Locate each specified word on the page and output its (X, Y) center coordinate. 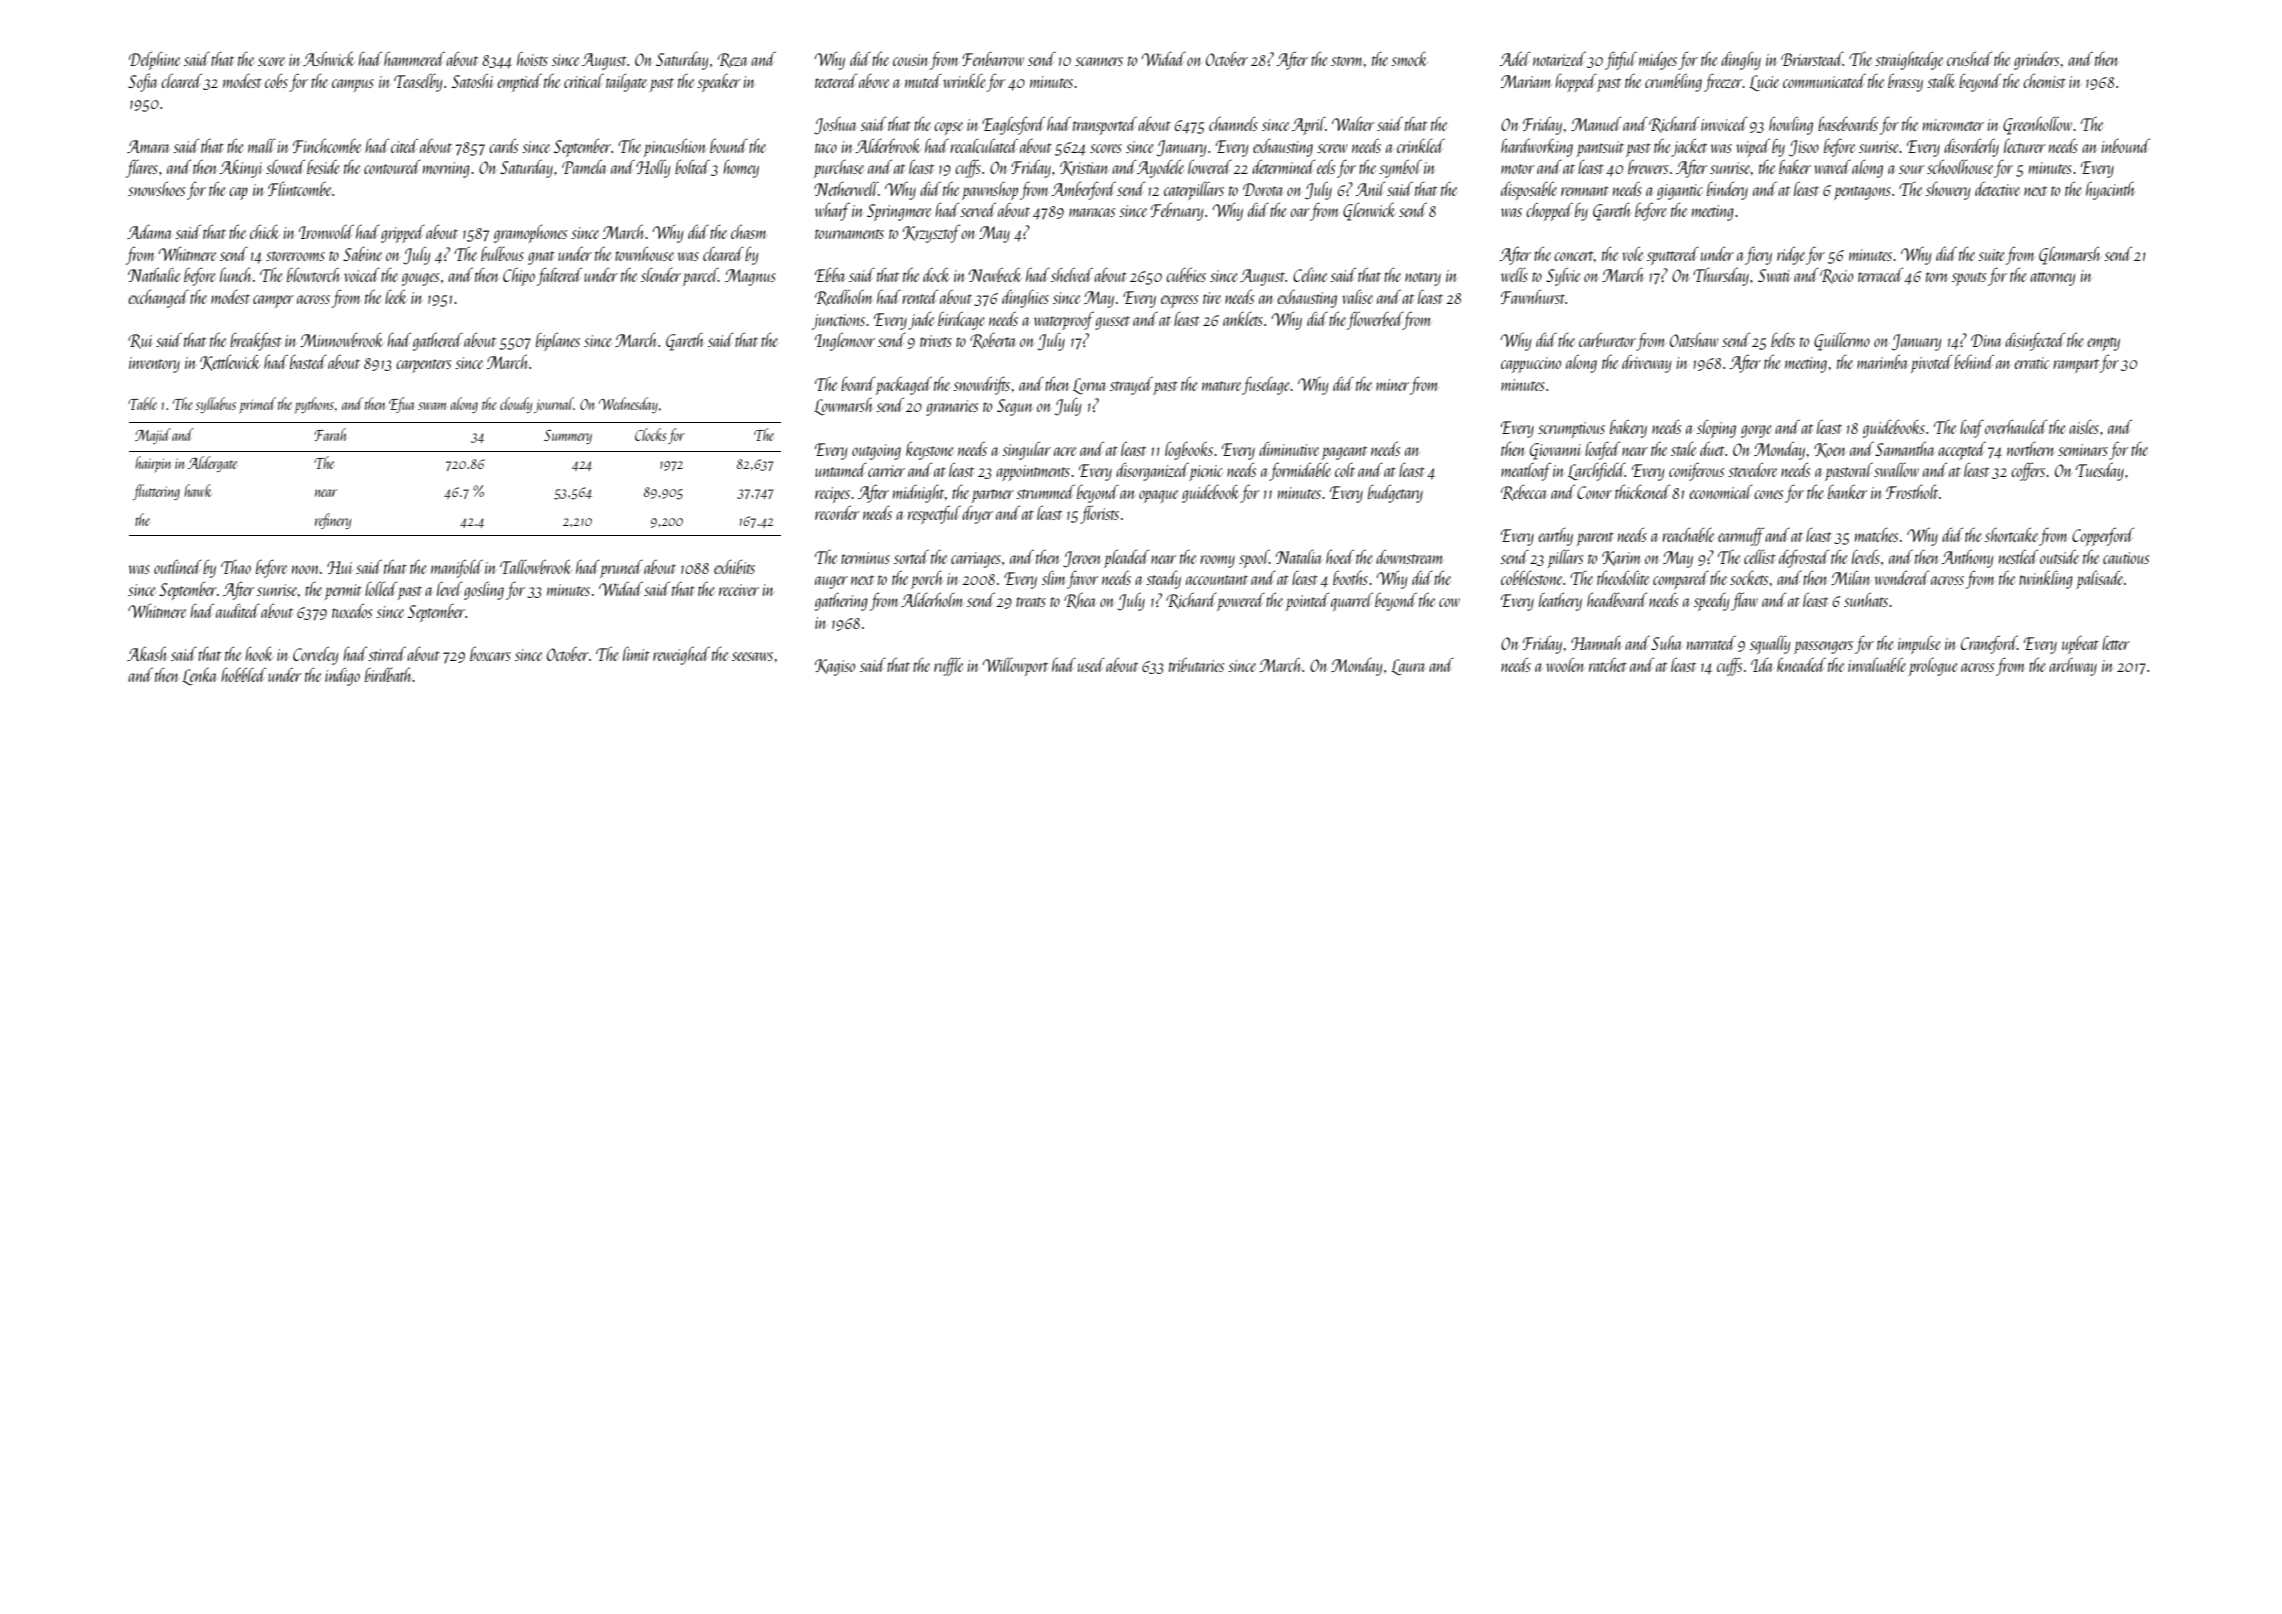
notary (1423, 279)
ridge (1791, 255)
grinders (2036, 60)
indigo (342, 676)
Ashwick (329, 58)
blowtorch (314, 275)
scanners (1099, 61)
